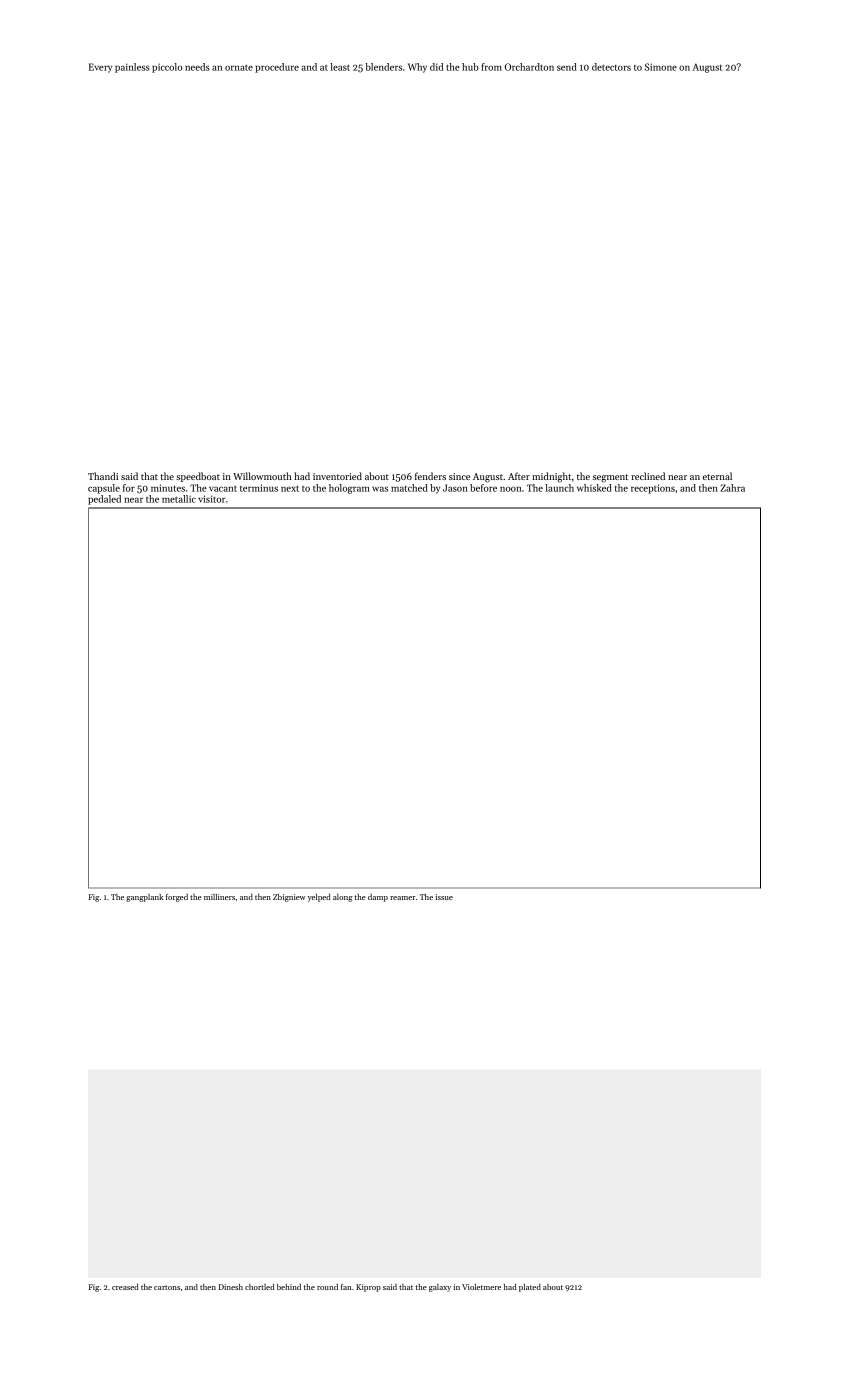 This image has width=849, height=1400. What do you see at coordinates (132, 68) in the image?
I see `painless` at bounding box center [132, 68].
